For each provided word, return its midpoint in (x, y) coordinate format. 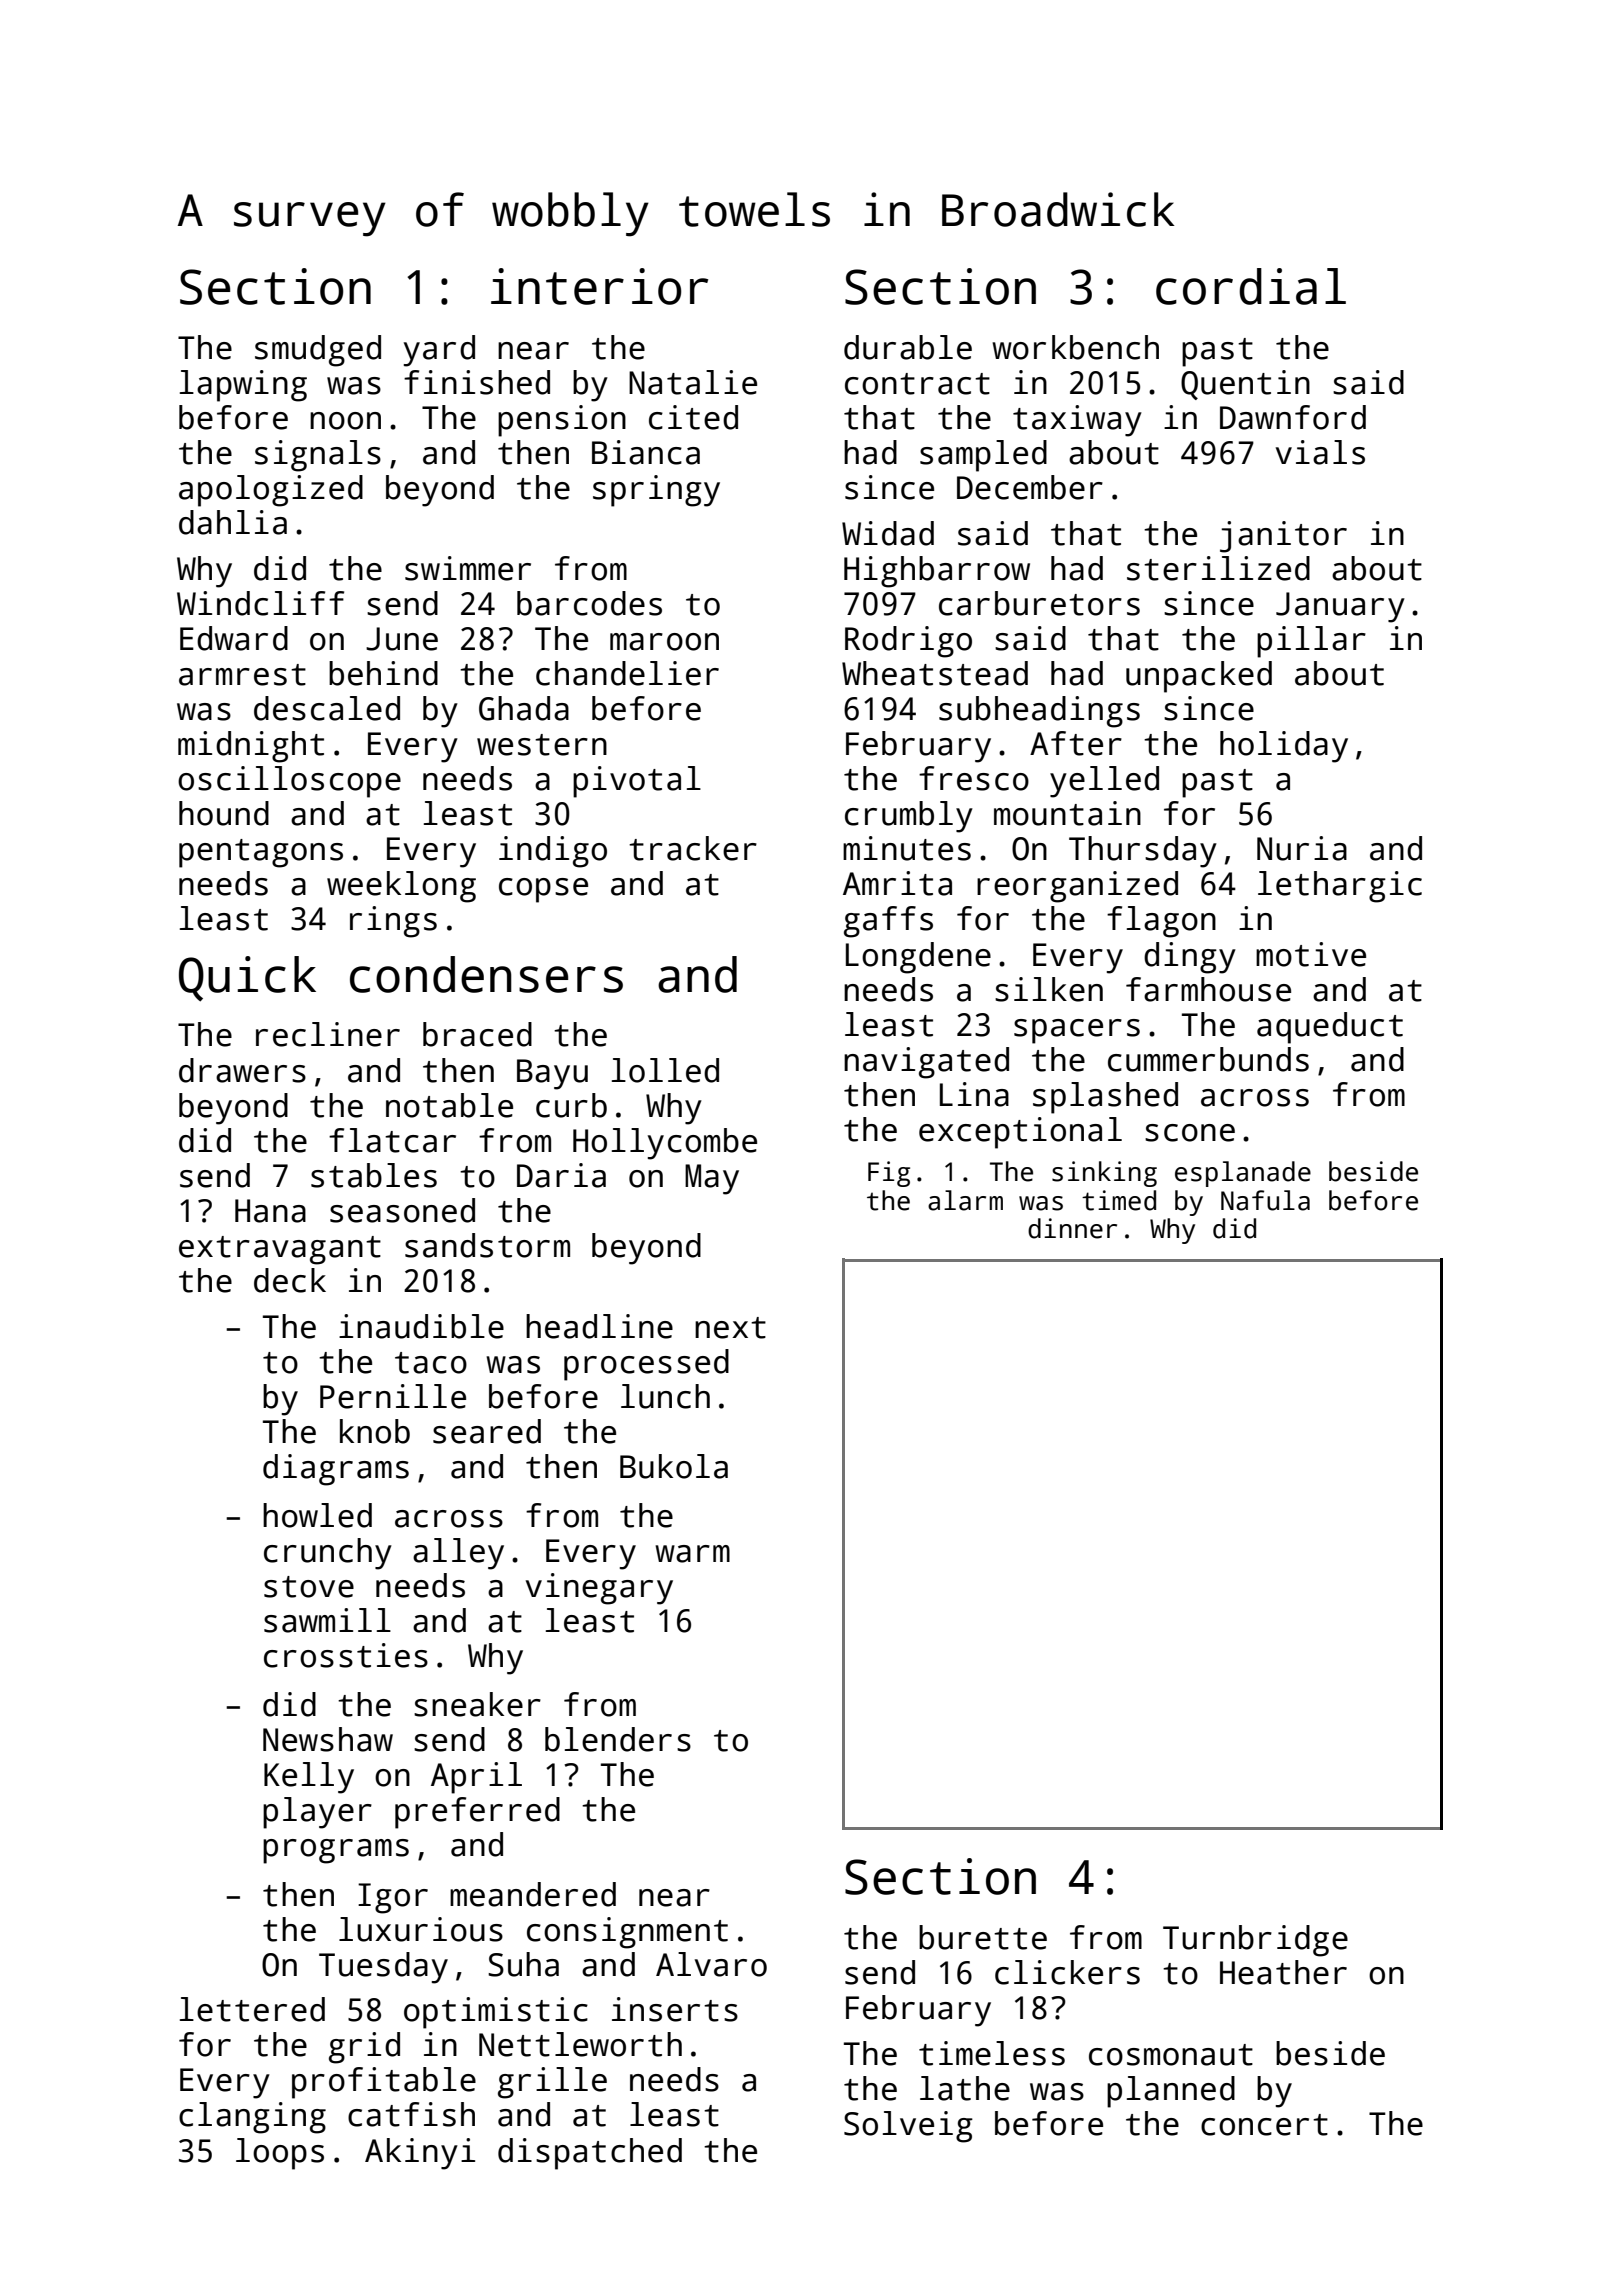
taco (431, 1363)
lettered (252, 2009)
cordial (1251, 286)
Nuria (1302, 848)
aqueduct (1330, 1028)
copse (543, 890)
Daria (561, 1175)
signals (318, 456)
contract (917, 384)
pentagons (261, 853)
